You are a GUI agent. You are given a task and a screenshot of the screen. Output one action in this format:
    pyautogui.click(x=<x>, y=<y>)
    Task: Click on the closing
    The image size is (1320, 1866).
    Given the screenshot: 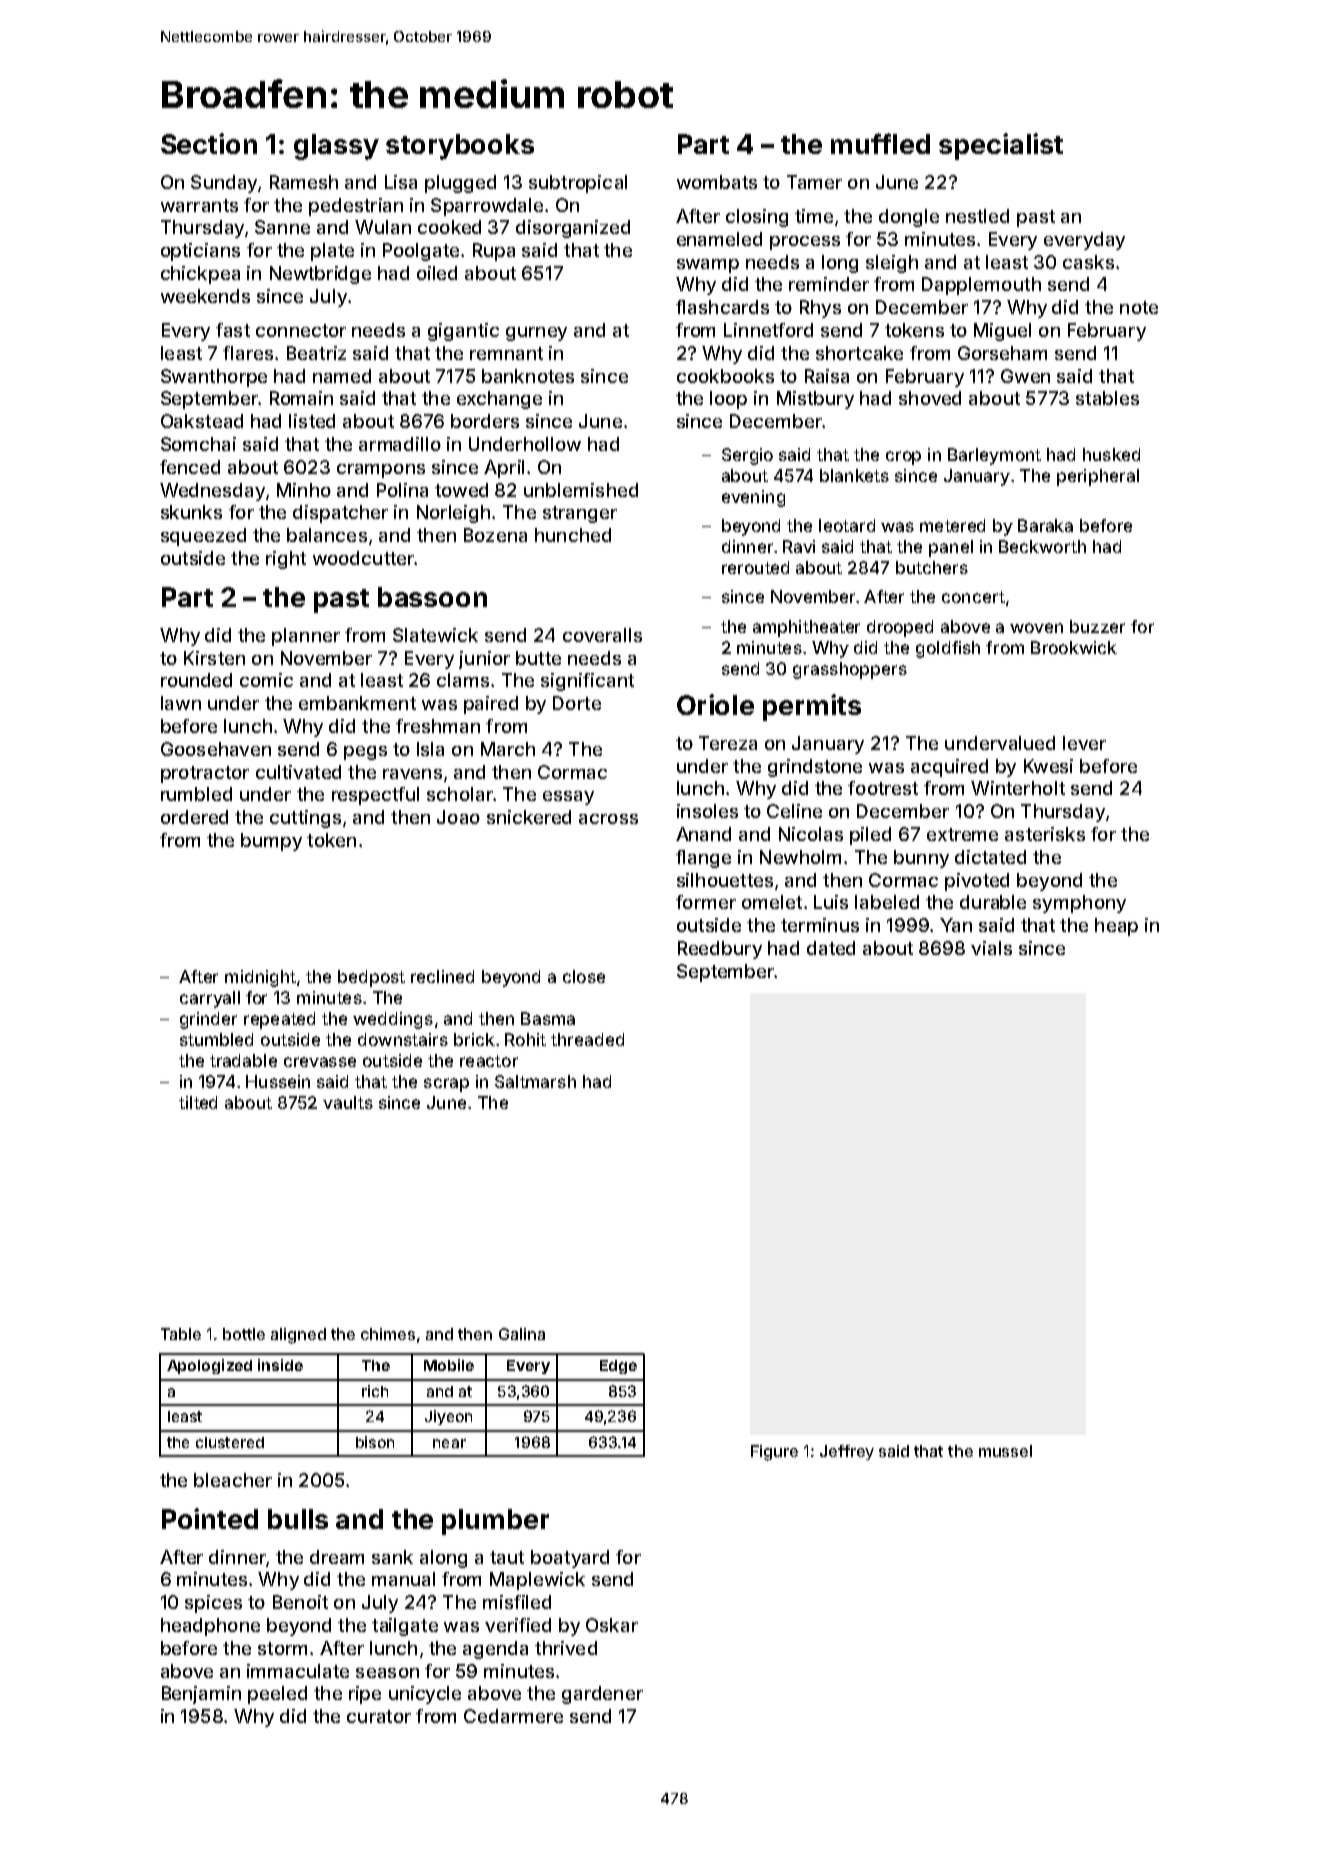 What is the action you would take?
    pyautogui.click(x=757, y=218)
